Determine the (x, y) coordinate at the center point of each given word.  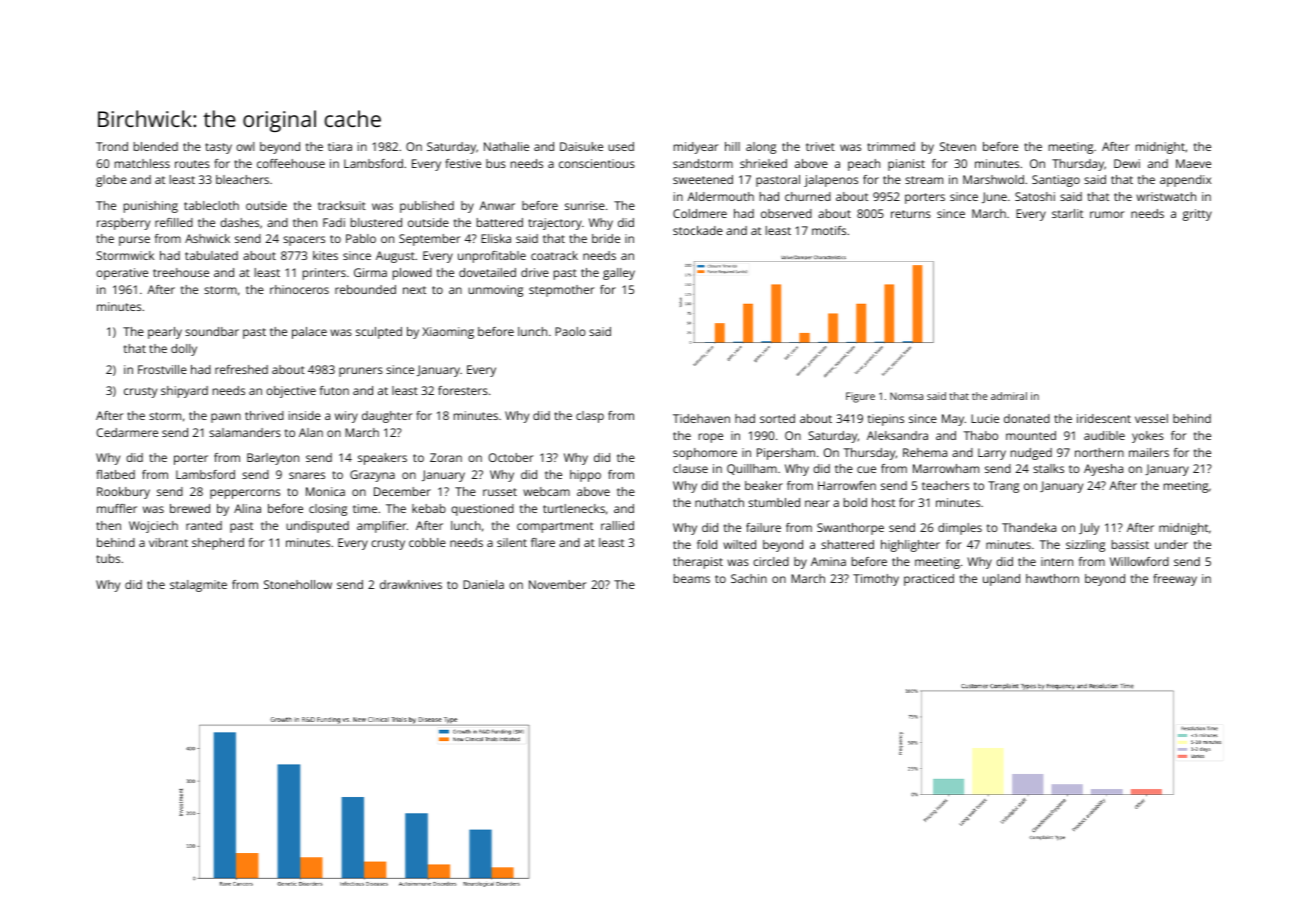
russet (500, 492)
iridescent (1104, 418)
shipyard (184, 392)
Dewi (1127, 163)
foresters (463, 390)
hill (732, 146)
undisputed (317, 527)
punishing (151, 207)
